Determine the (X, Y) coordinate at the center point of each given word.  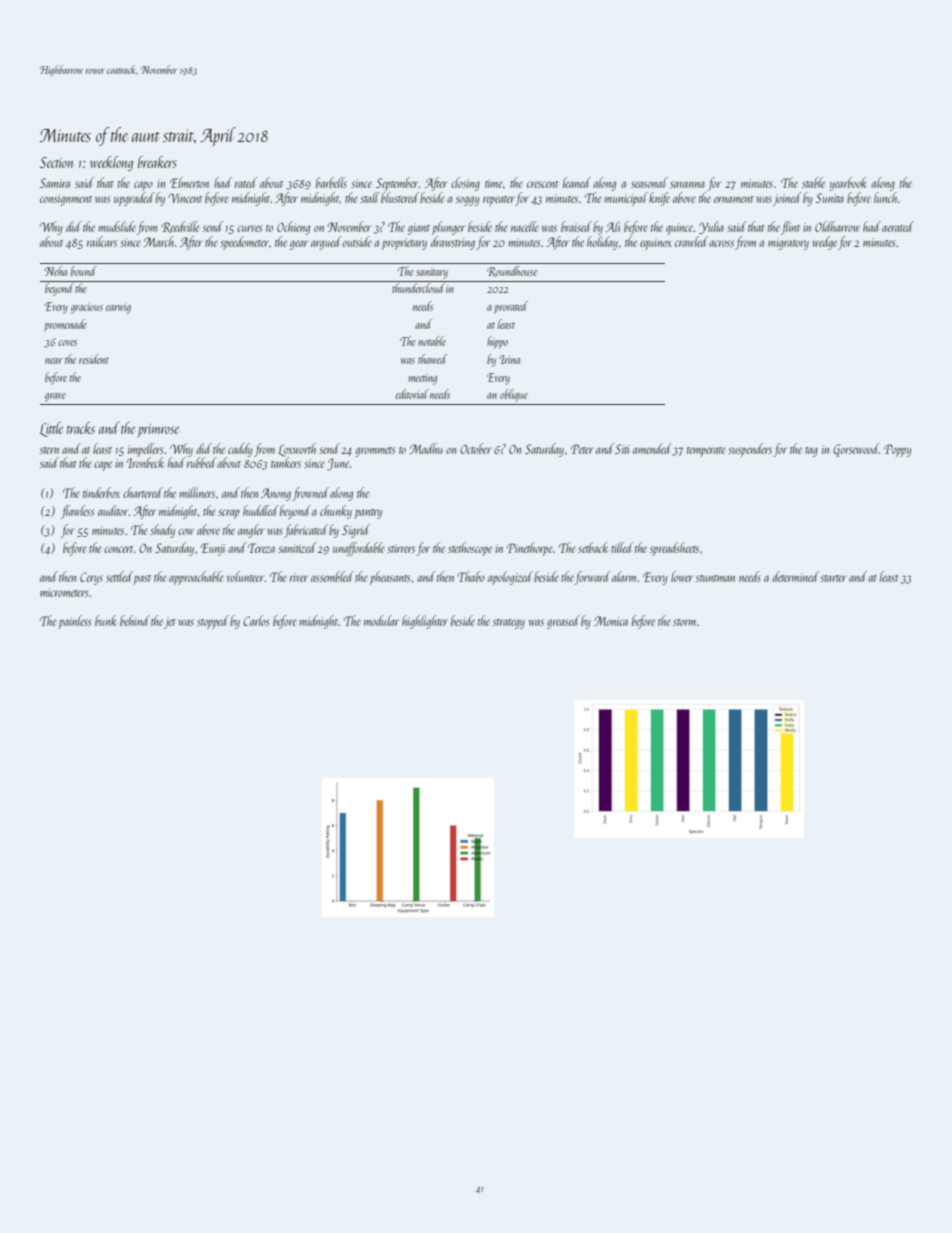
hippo (497, 342)
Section (56, 162)
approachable (196, 578)
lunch (885, 197)
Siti (622, 449)
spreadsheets (674, 549)
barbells (331, 182)
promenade (65, 325)
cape (103, 466)
